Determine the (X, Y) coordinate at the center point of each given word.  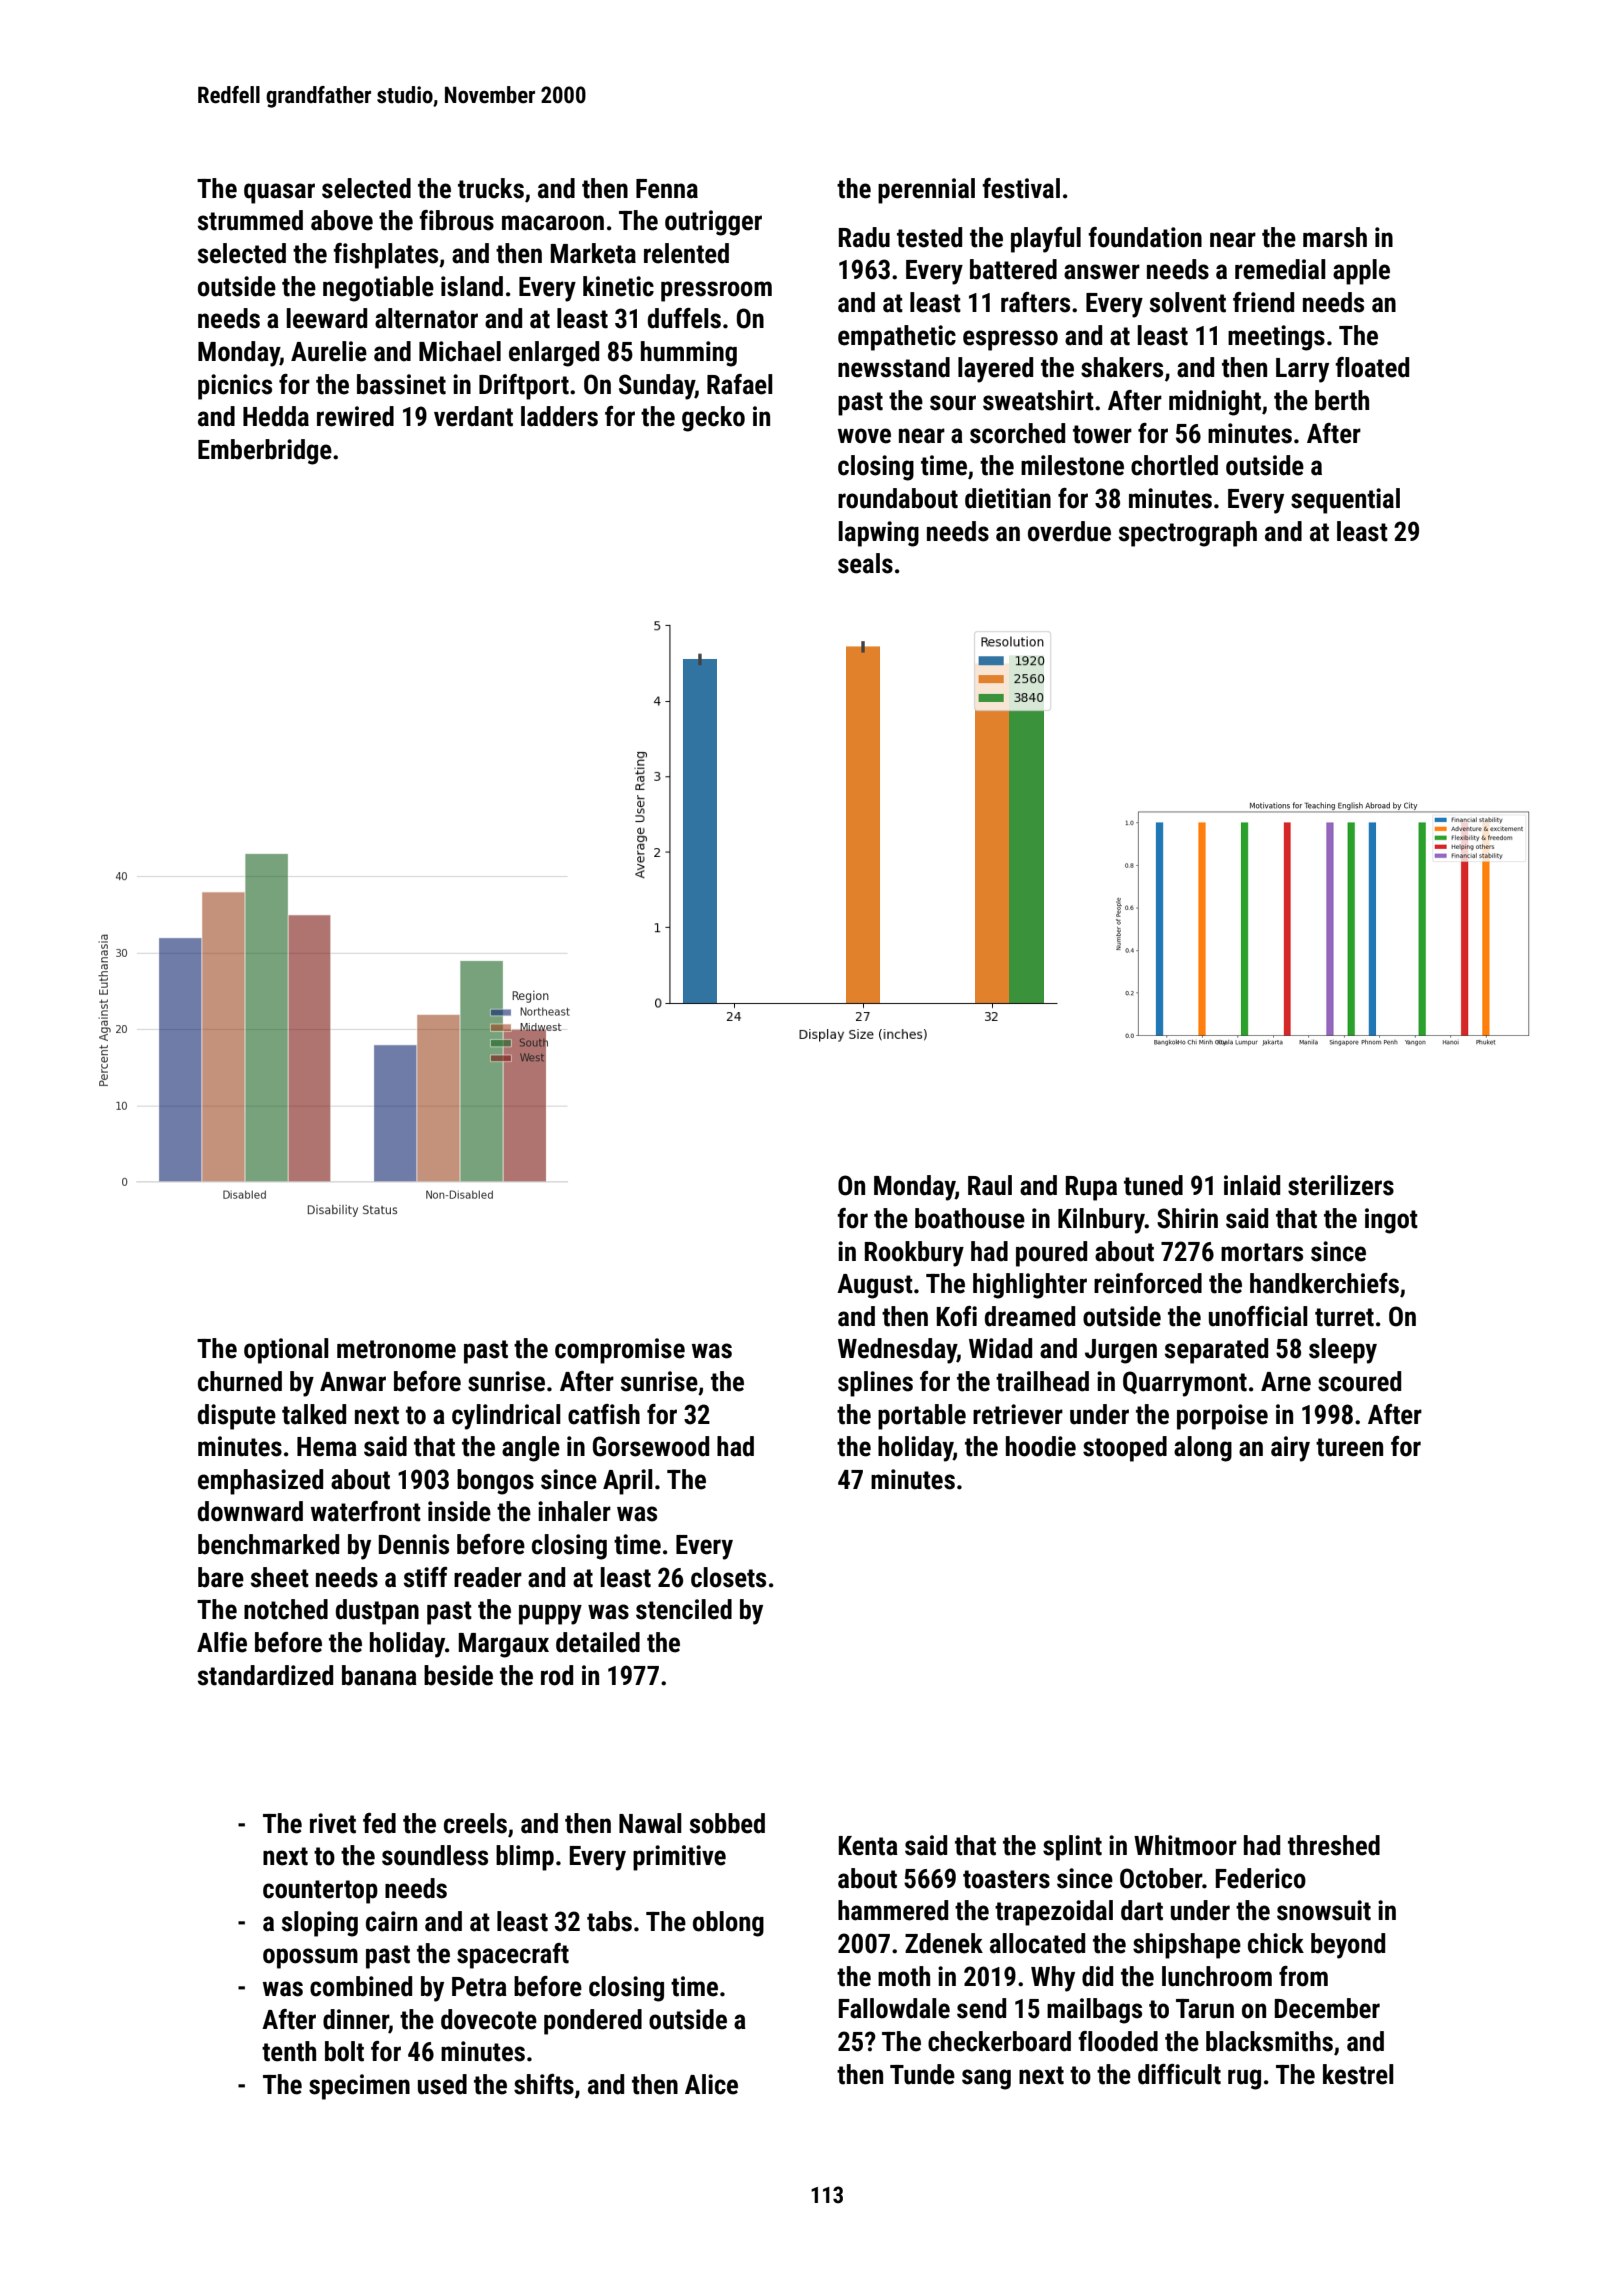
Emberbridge (265, 452)
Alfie (222, 1642)
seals (865, 563)
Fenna (667, 189)
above (342, 220)
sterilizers (1341, 1185)
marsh (1335, 237)
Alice (711, 2084)
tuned (1153, 1185)
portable (922, 1417)
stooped (1125, 1449)
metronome (396, 1349)
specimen (359, 2087)
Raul (990, 1185)
